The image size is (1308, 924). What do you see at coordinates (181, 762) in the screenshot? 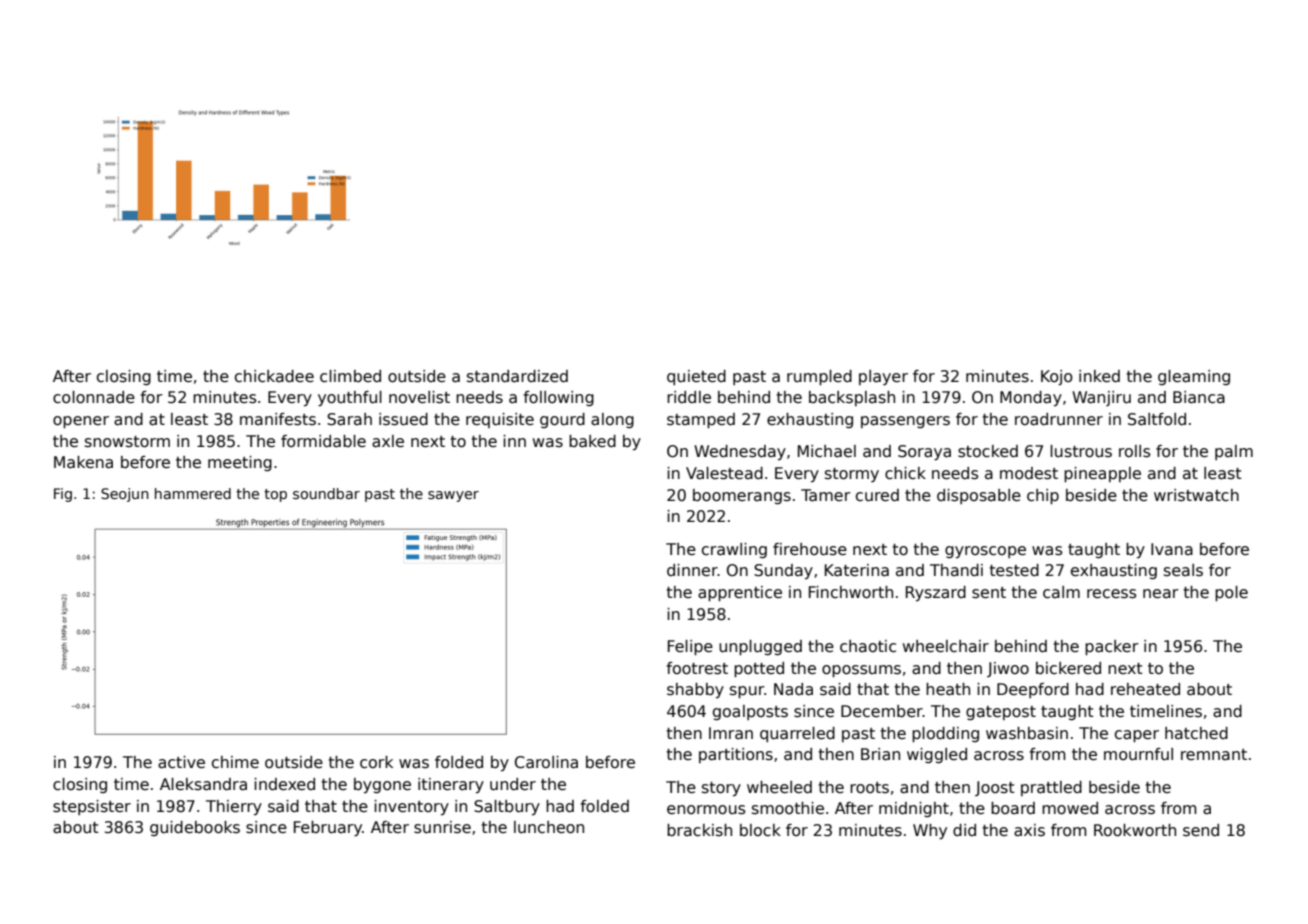
I see `active` at bounding box center [181, 762].
